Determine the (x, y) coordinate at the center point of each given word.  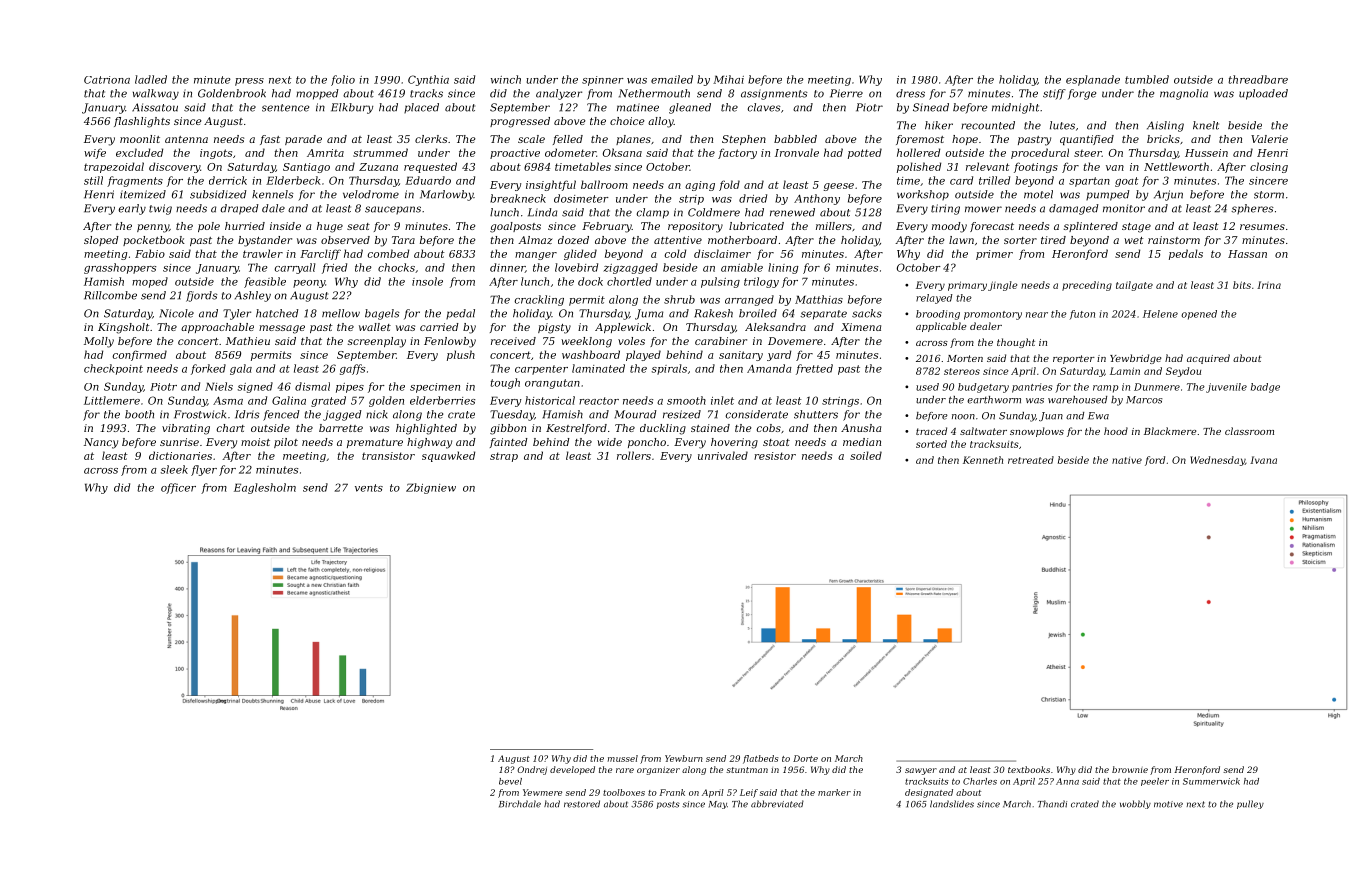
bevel (510, 781)
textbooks (1029, 769)
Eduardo (428, 180)
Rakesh (713, 313)
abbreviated (777, 804)
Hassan (1247, 254)
